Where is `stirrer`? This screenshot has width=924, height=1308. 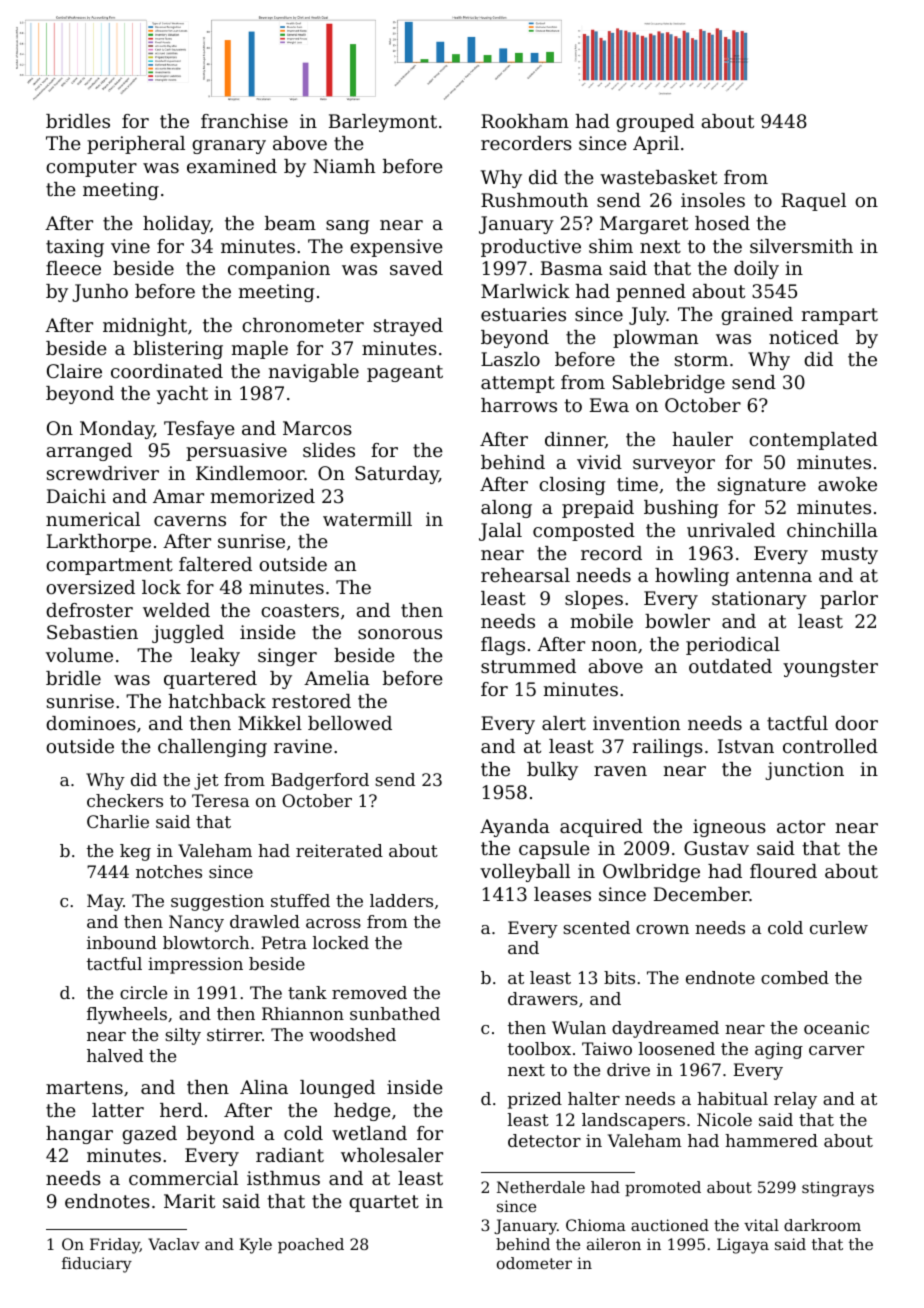 stirrer is located at coordinates (234, 1034).
